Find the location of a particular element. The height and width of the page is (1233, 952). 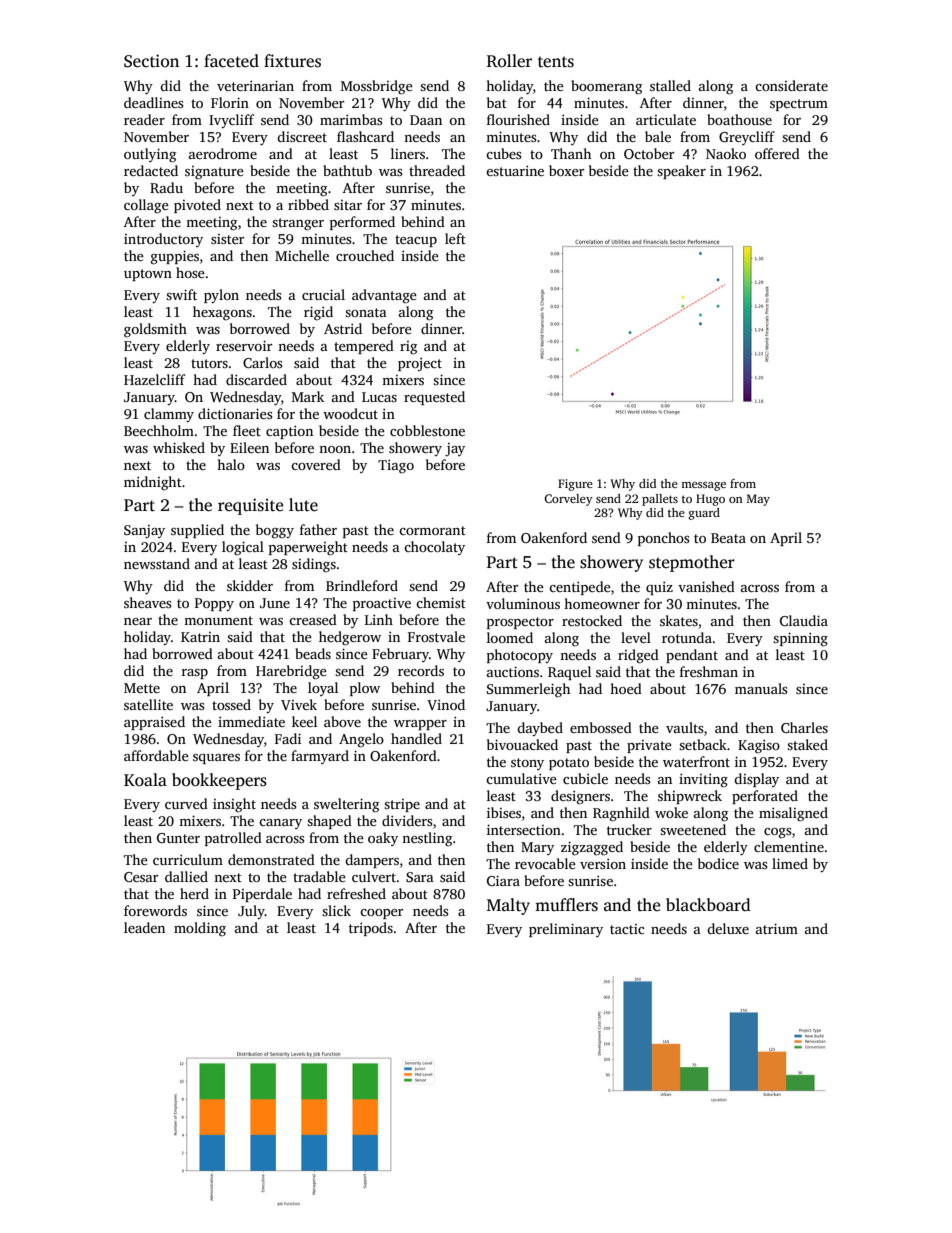

chemist is located at coordinates (441, 602).
